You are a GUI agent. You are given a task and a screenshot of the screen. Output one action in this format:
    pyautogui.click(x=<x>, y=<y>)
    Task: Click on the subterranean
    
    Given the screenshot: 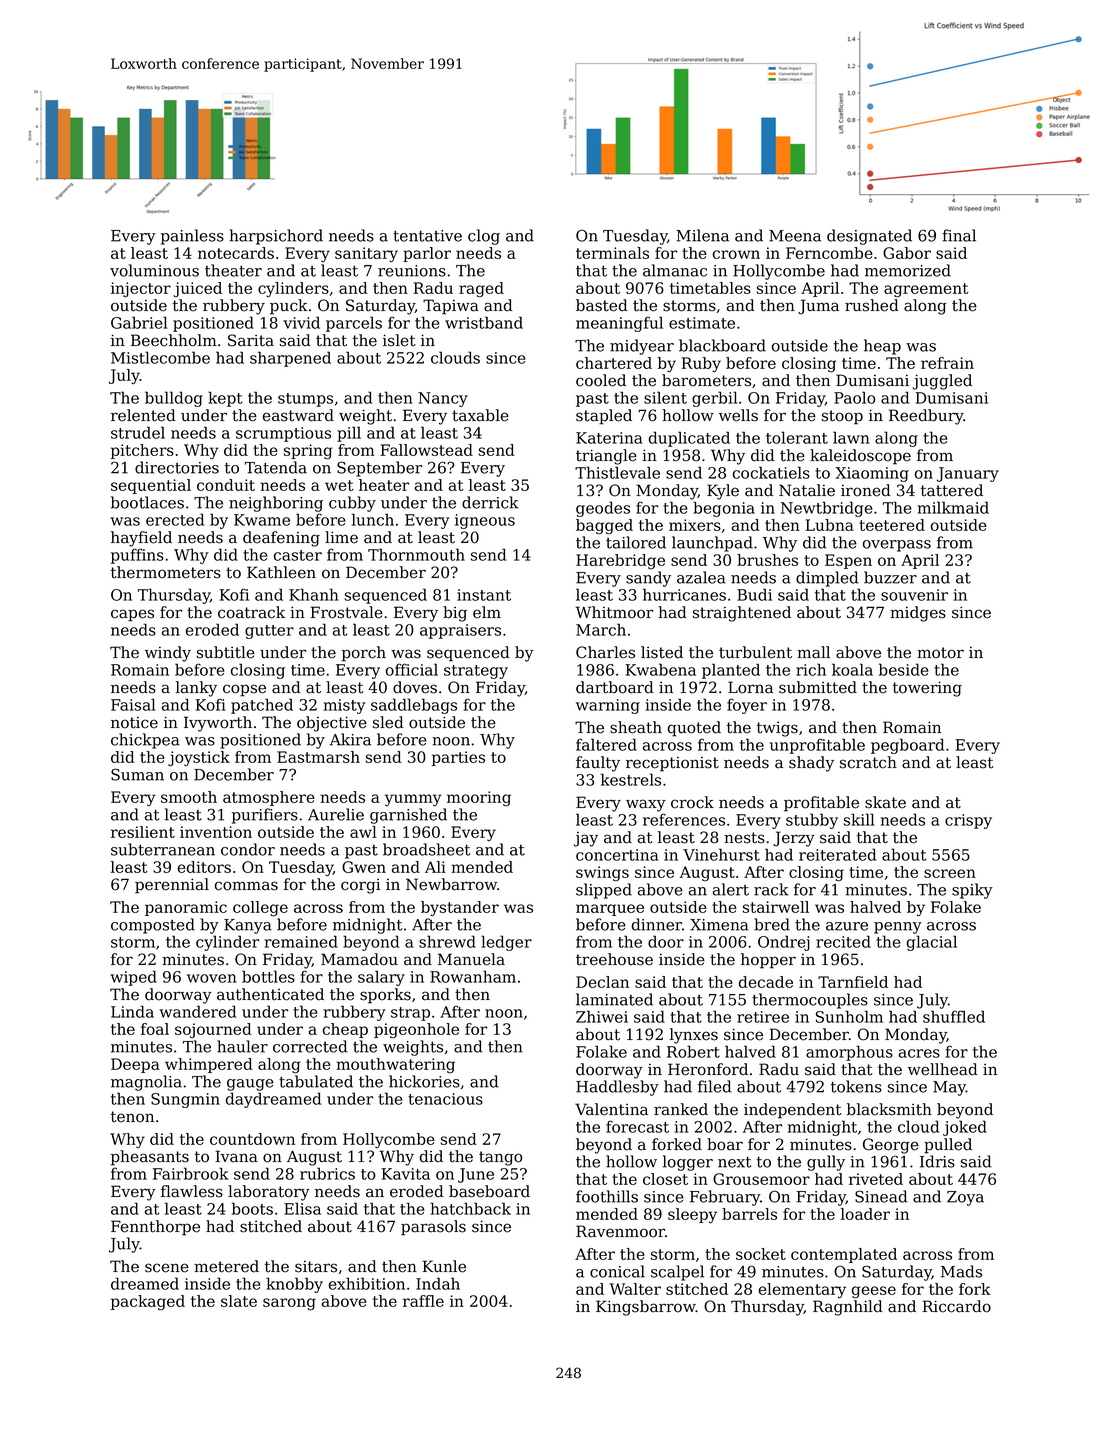 What is the action you would take?
    pyautogui.click(x=163, y=849)
